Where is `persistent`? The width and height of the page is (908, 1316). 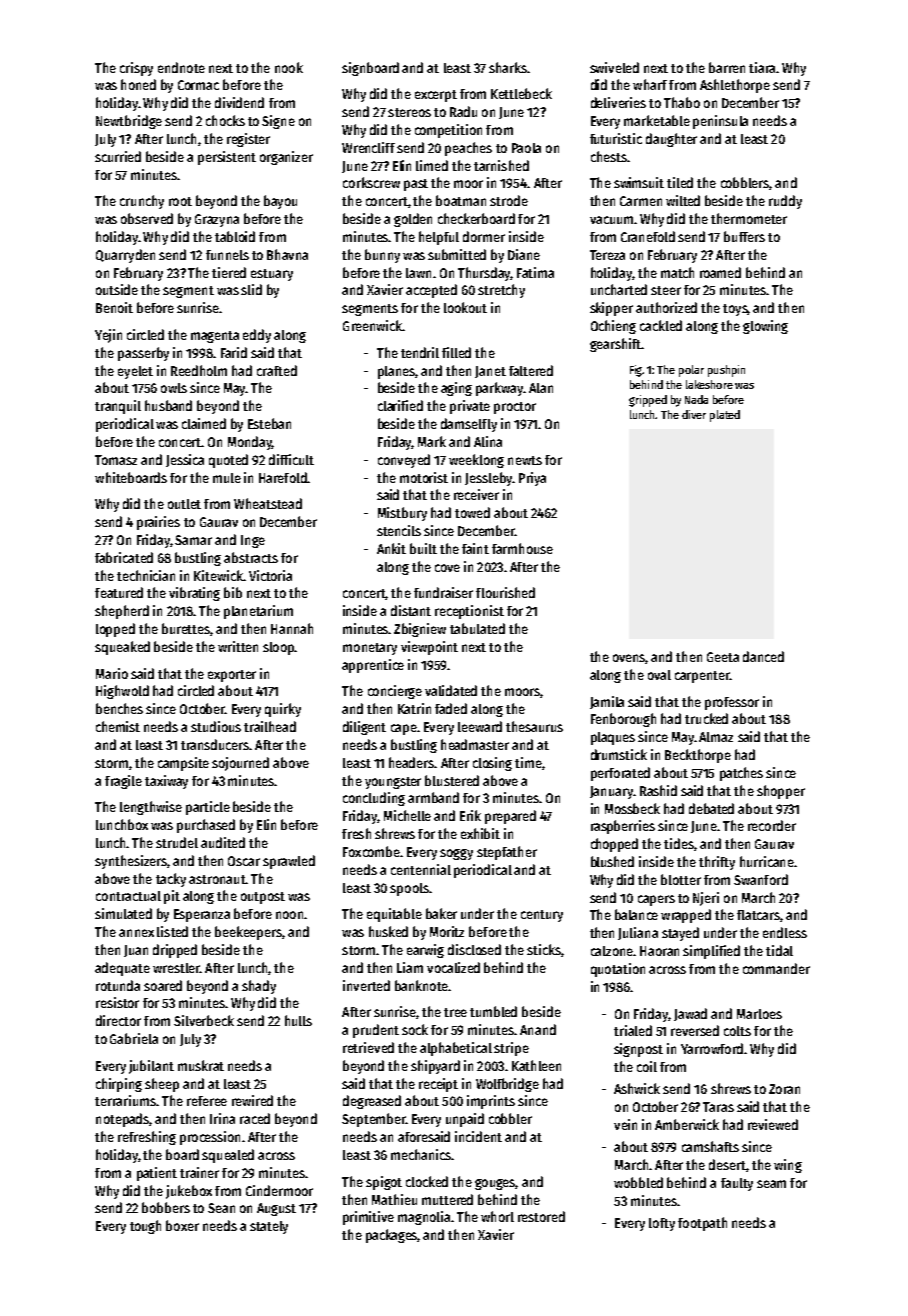 persistent is located at coordinates (227, 158).
